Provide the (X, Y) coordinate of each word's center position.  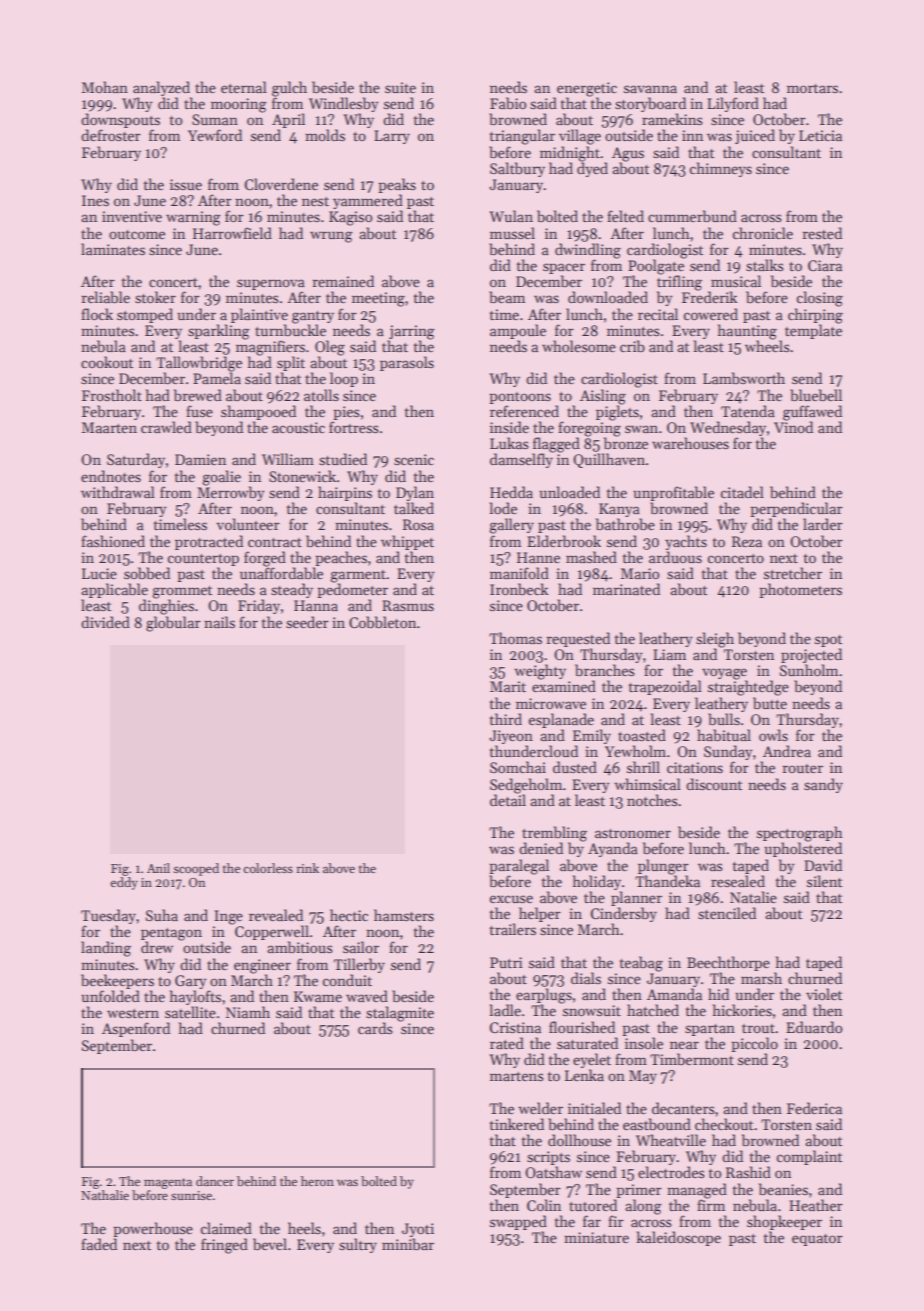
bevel (270, 1244)
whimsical (647, 784)
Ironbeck (519, 589)
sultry (358, 1245)
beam (507, 297)
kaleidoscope (679, 1238)
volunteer (248, 524)
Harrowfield (232, 233)
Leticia (820, 135)
